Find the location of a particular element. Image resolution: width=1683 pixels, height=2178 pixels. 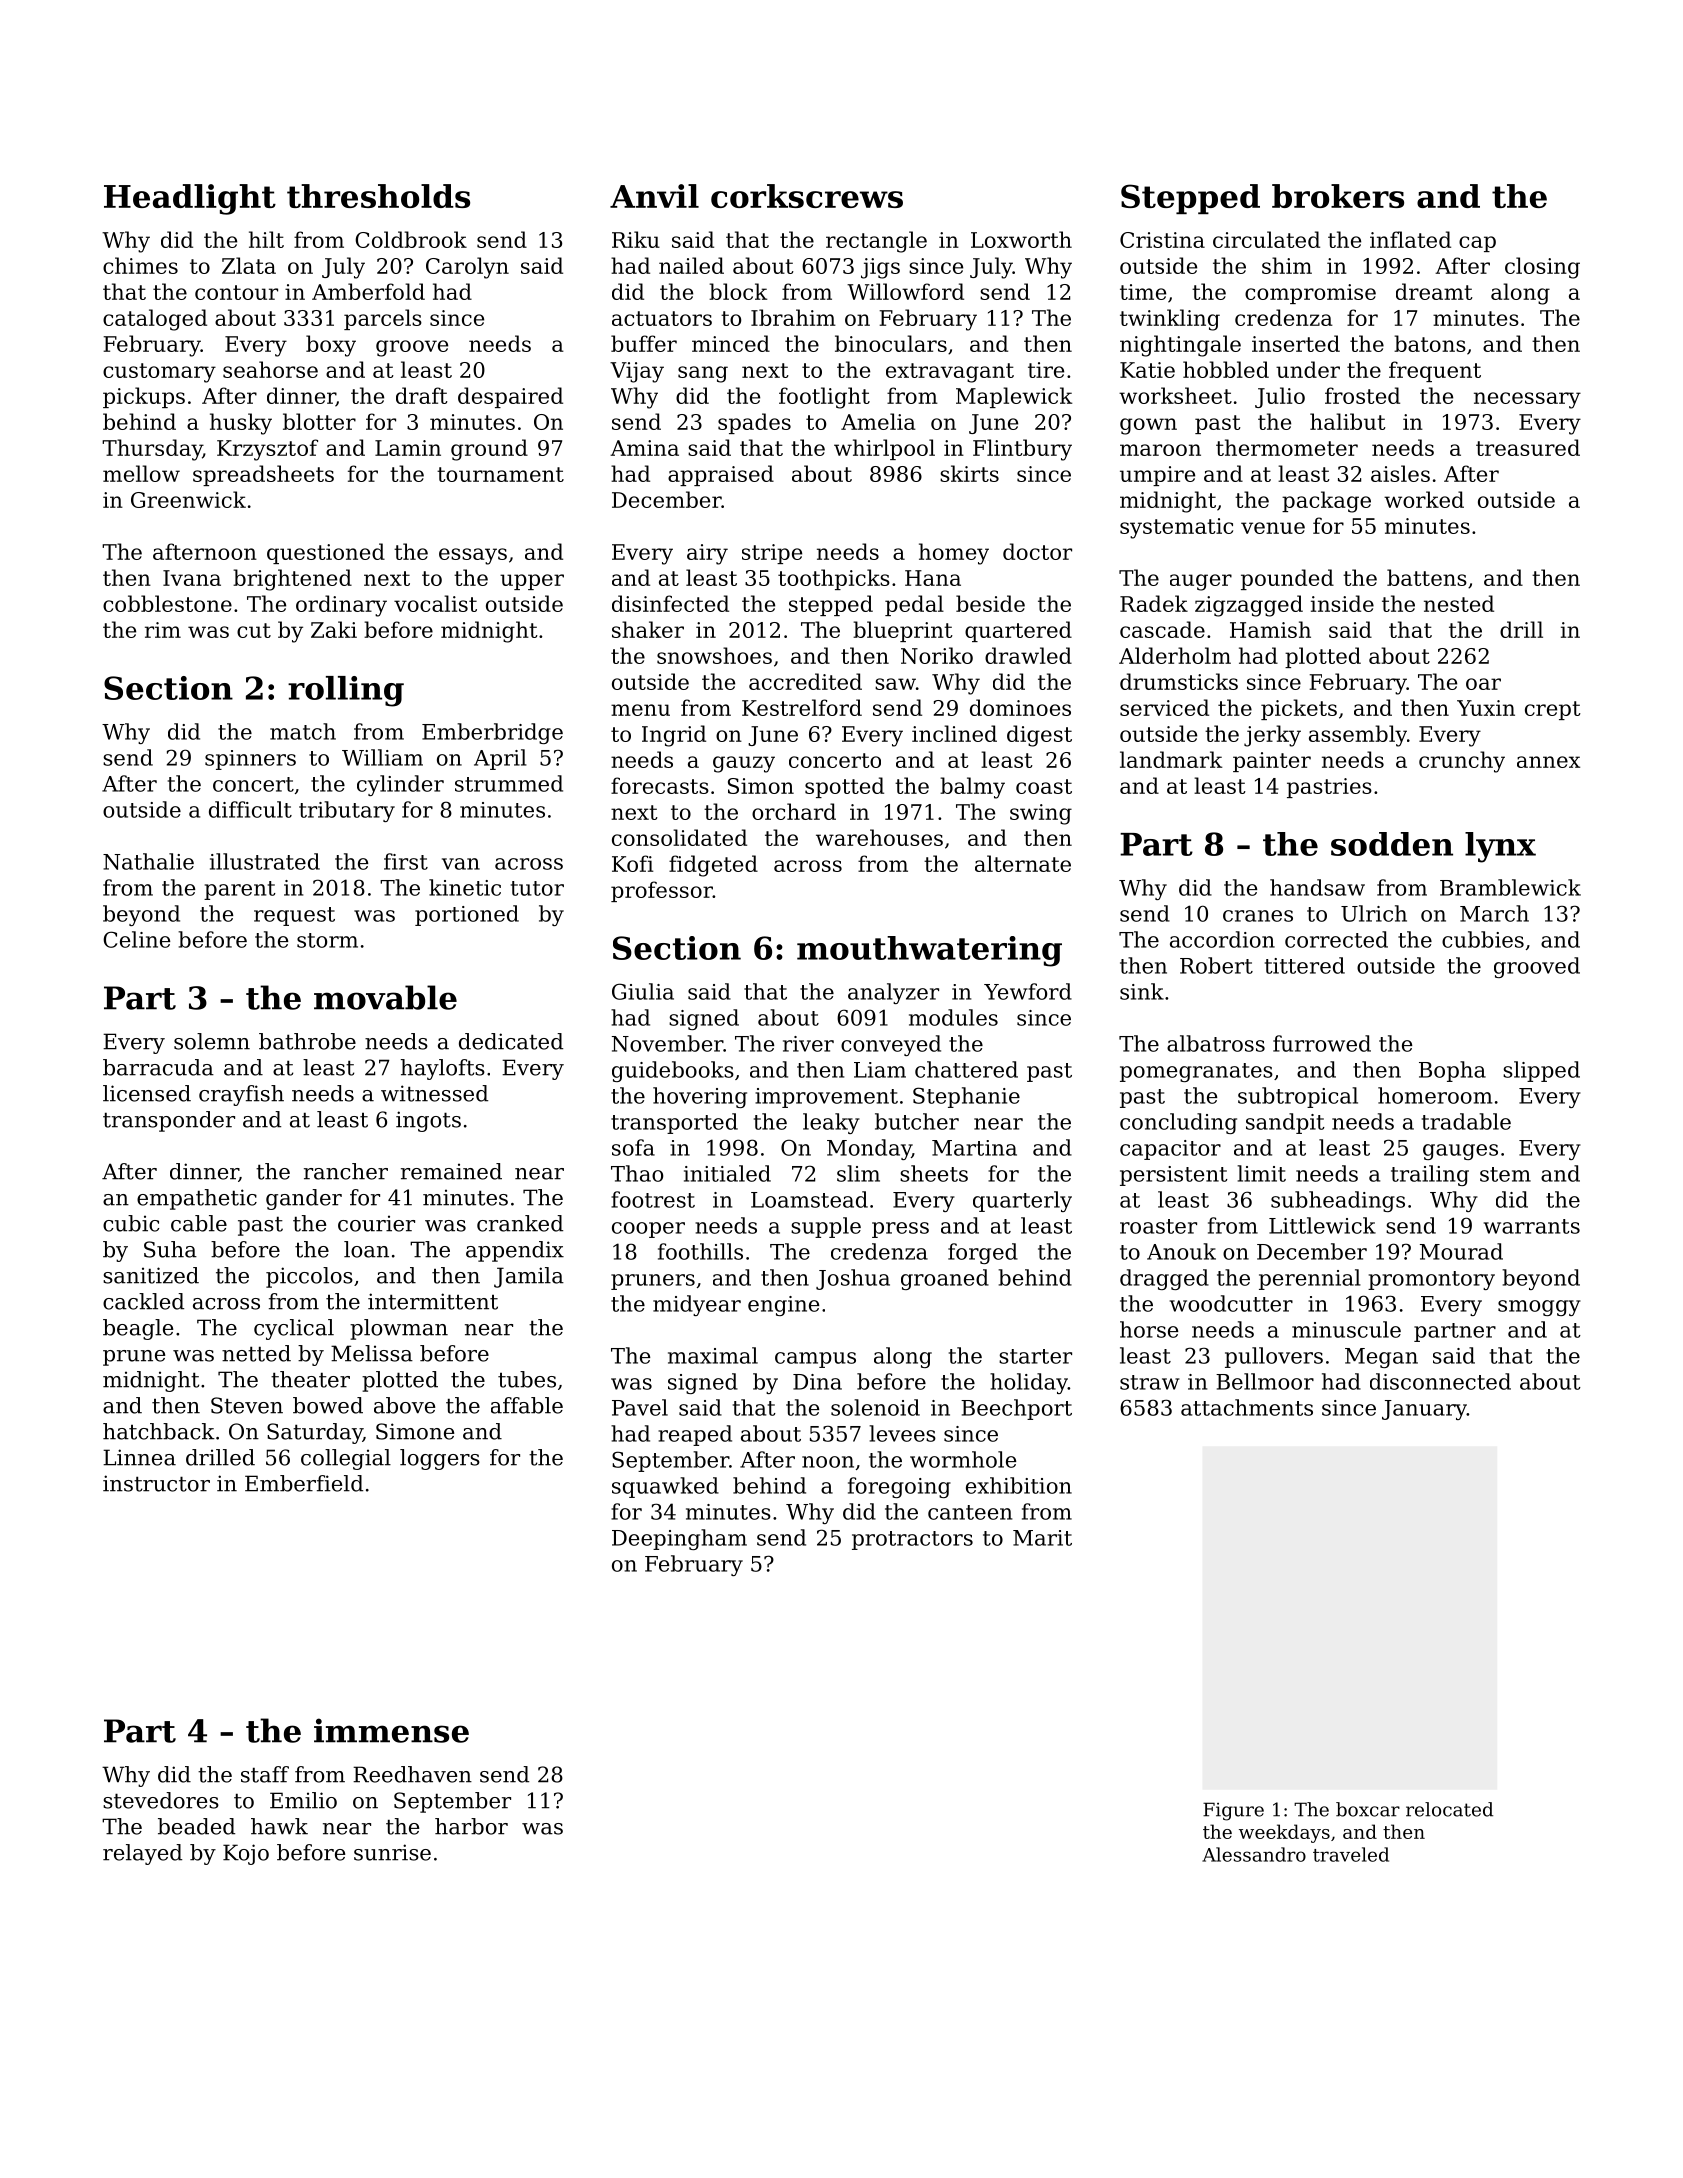

brokers is located at coordinates (1338, 196).
